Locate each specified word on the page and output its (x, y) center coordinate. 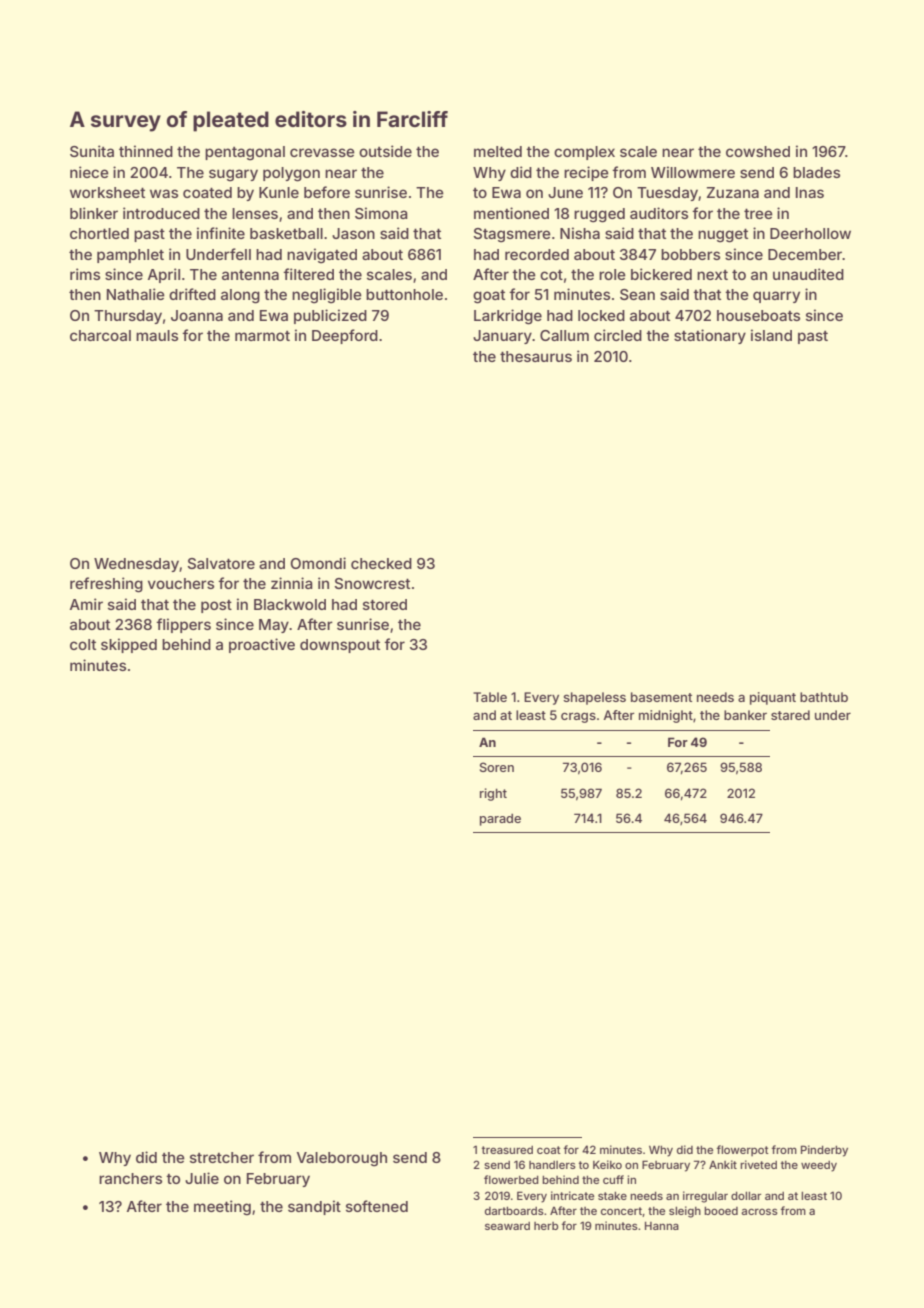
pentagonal (245, 153)
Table (490, 697)
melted (498, 151)
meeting (222, 1208)
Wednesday (136, 565)
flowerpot (743, 1150)
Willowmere (693, 172)
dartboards (514, 1210)
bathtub (824, 697)
